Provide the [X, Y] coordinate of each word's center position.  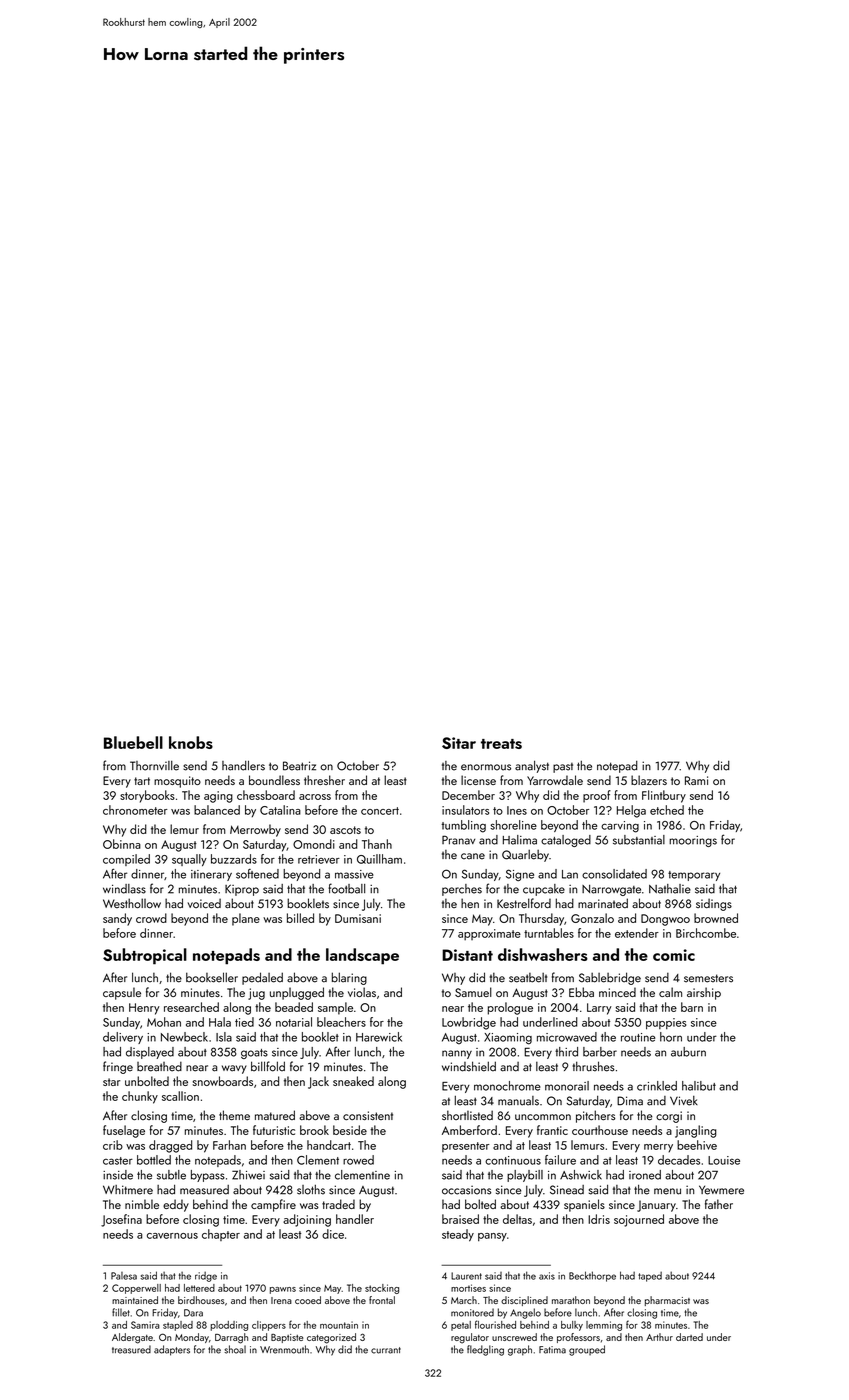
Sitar [459, 743]
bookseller [212, 977]
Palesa [124, 1276]
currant [386, 1350]
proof [597, 796]
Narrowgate [611, 890]
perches [462, 890]
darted [689, 1337]
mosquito [177, 782]
